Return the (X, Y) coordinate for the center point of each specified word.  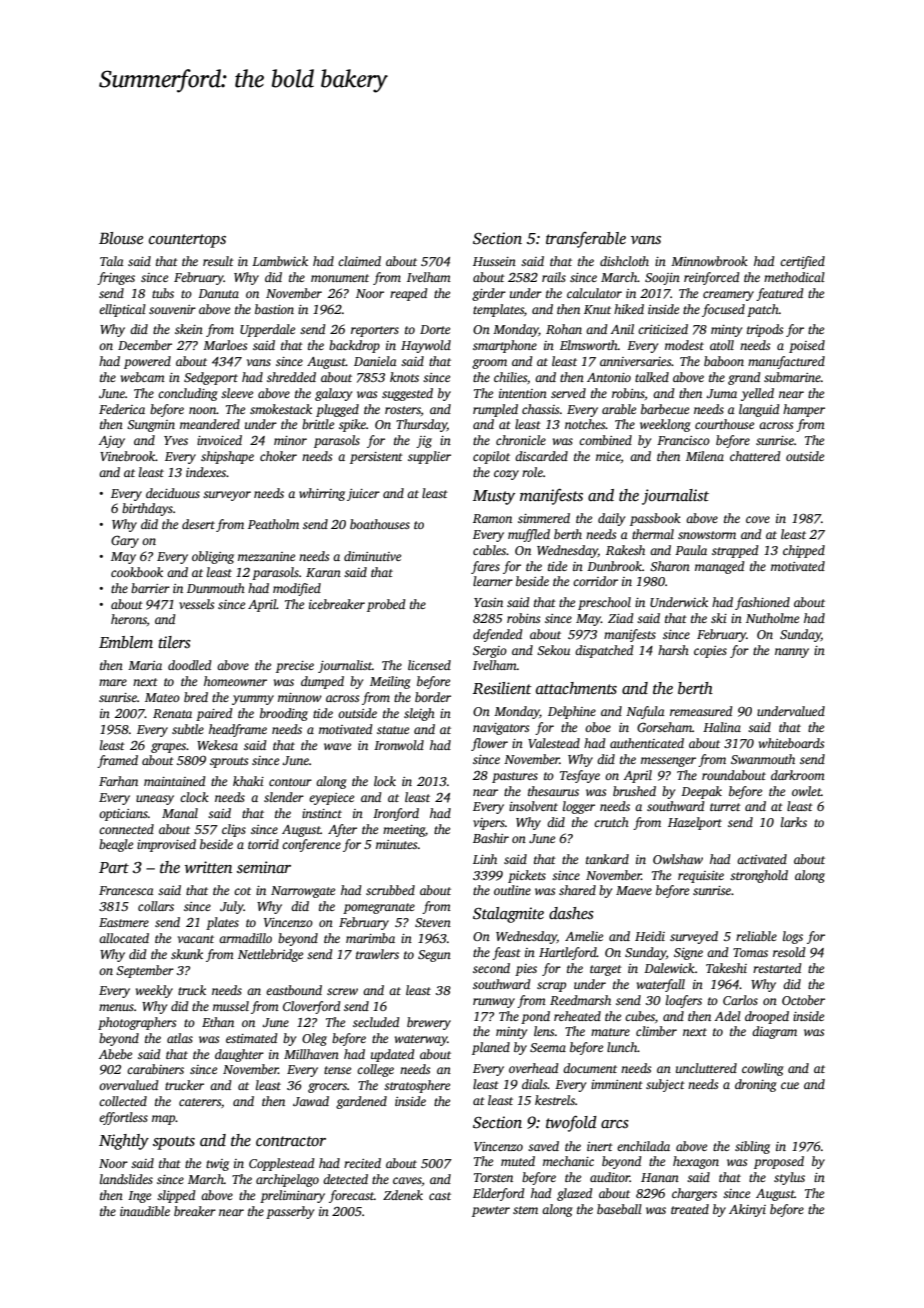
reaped (409, 294)
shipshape (227, 457)
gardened (361, 1102)
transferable (586, 240)
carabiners (155, 1069)
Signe (688, 954)
